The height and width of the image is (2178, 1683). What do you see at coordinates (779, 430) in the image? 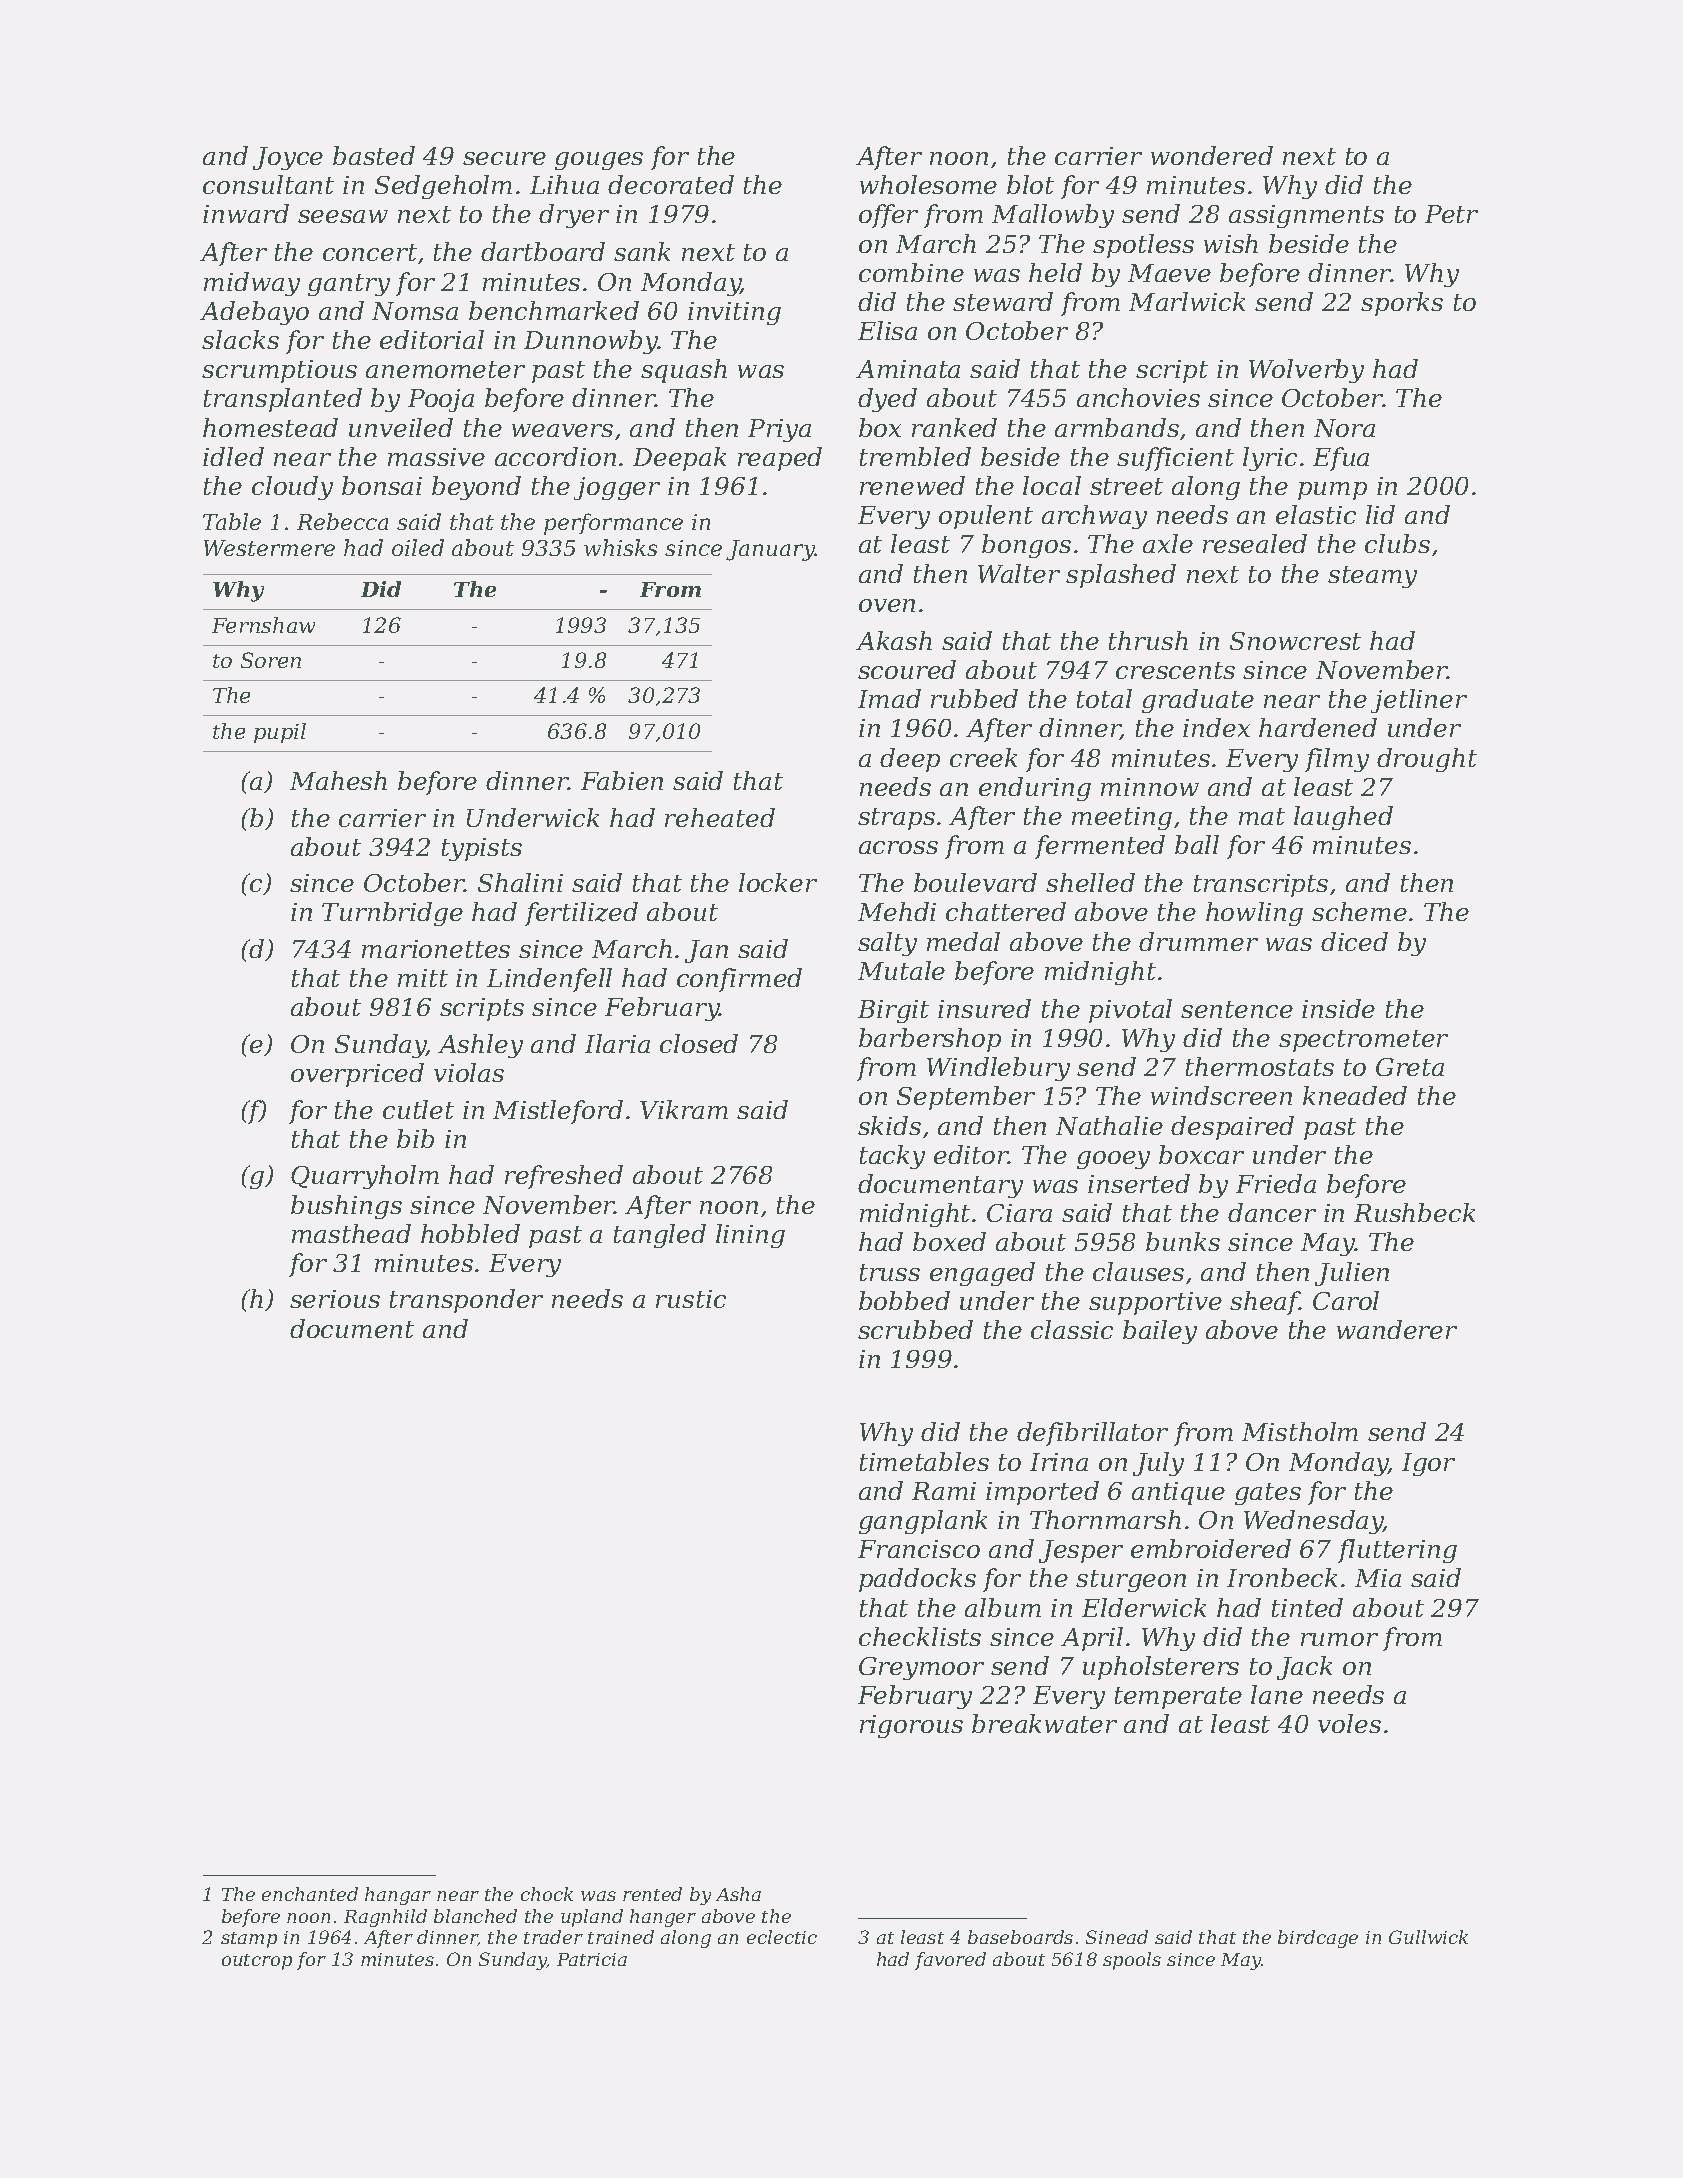
I see `Priya` at bounding box center [779, 430].
